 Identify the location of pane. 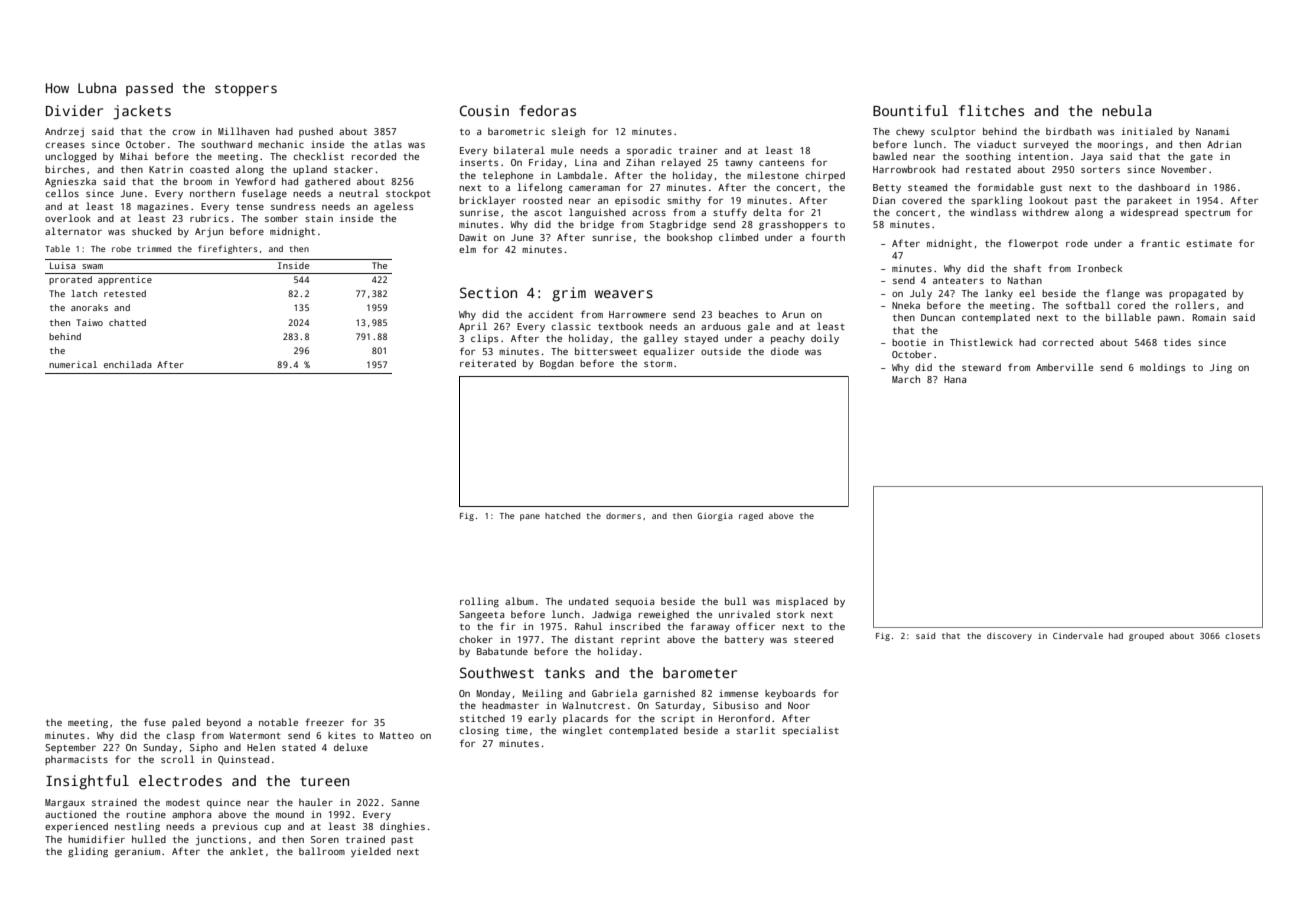
(530, 517).
